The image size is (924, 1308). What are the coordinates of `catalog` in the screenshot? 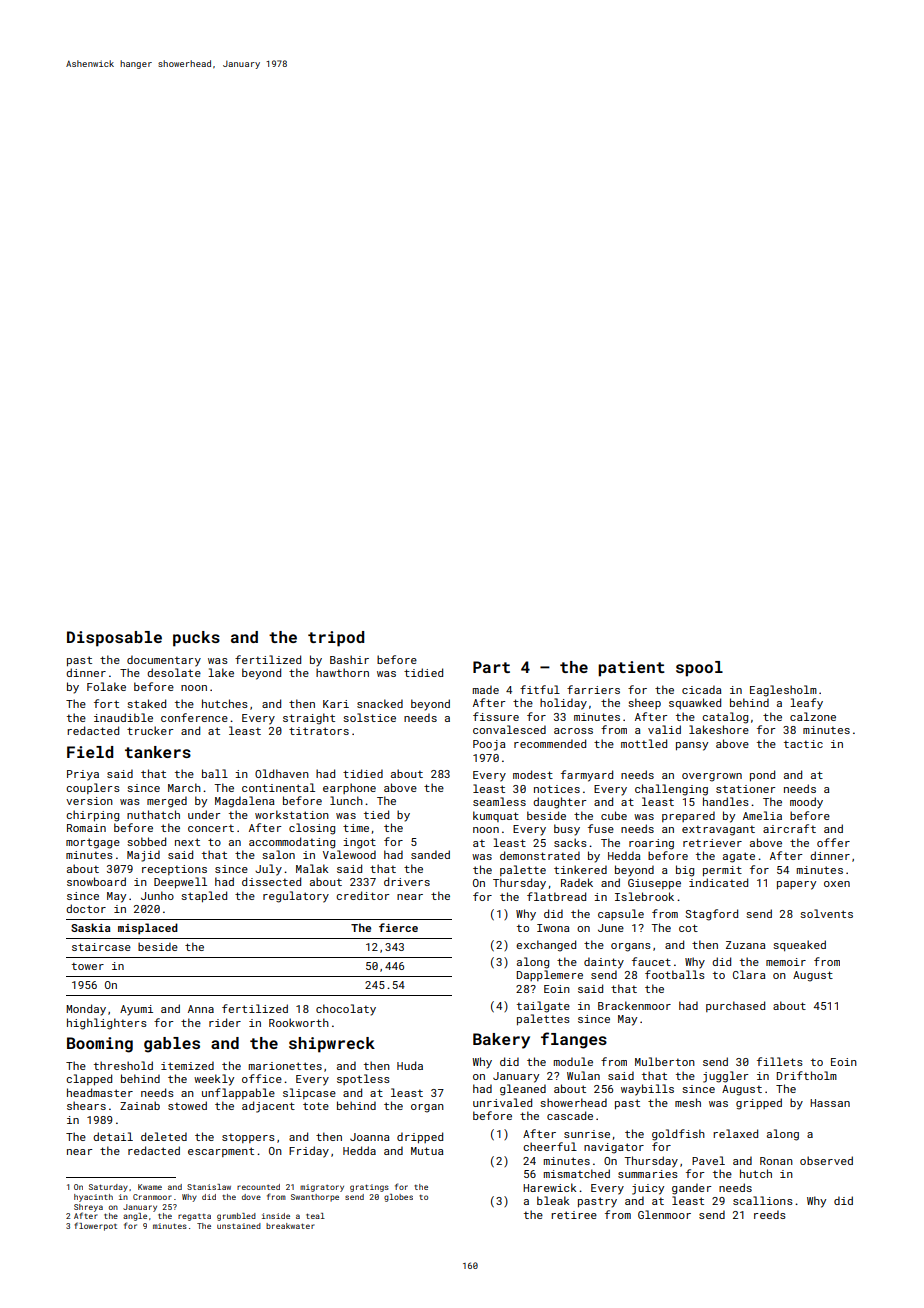 It's located at (725, 718).
